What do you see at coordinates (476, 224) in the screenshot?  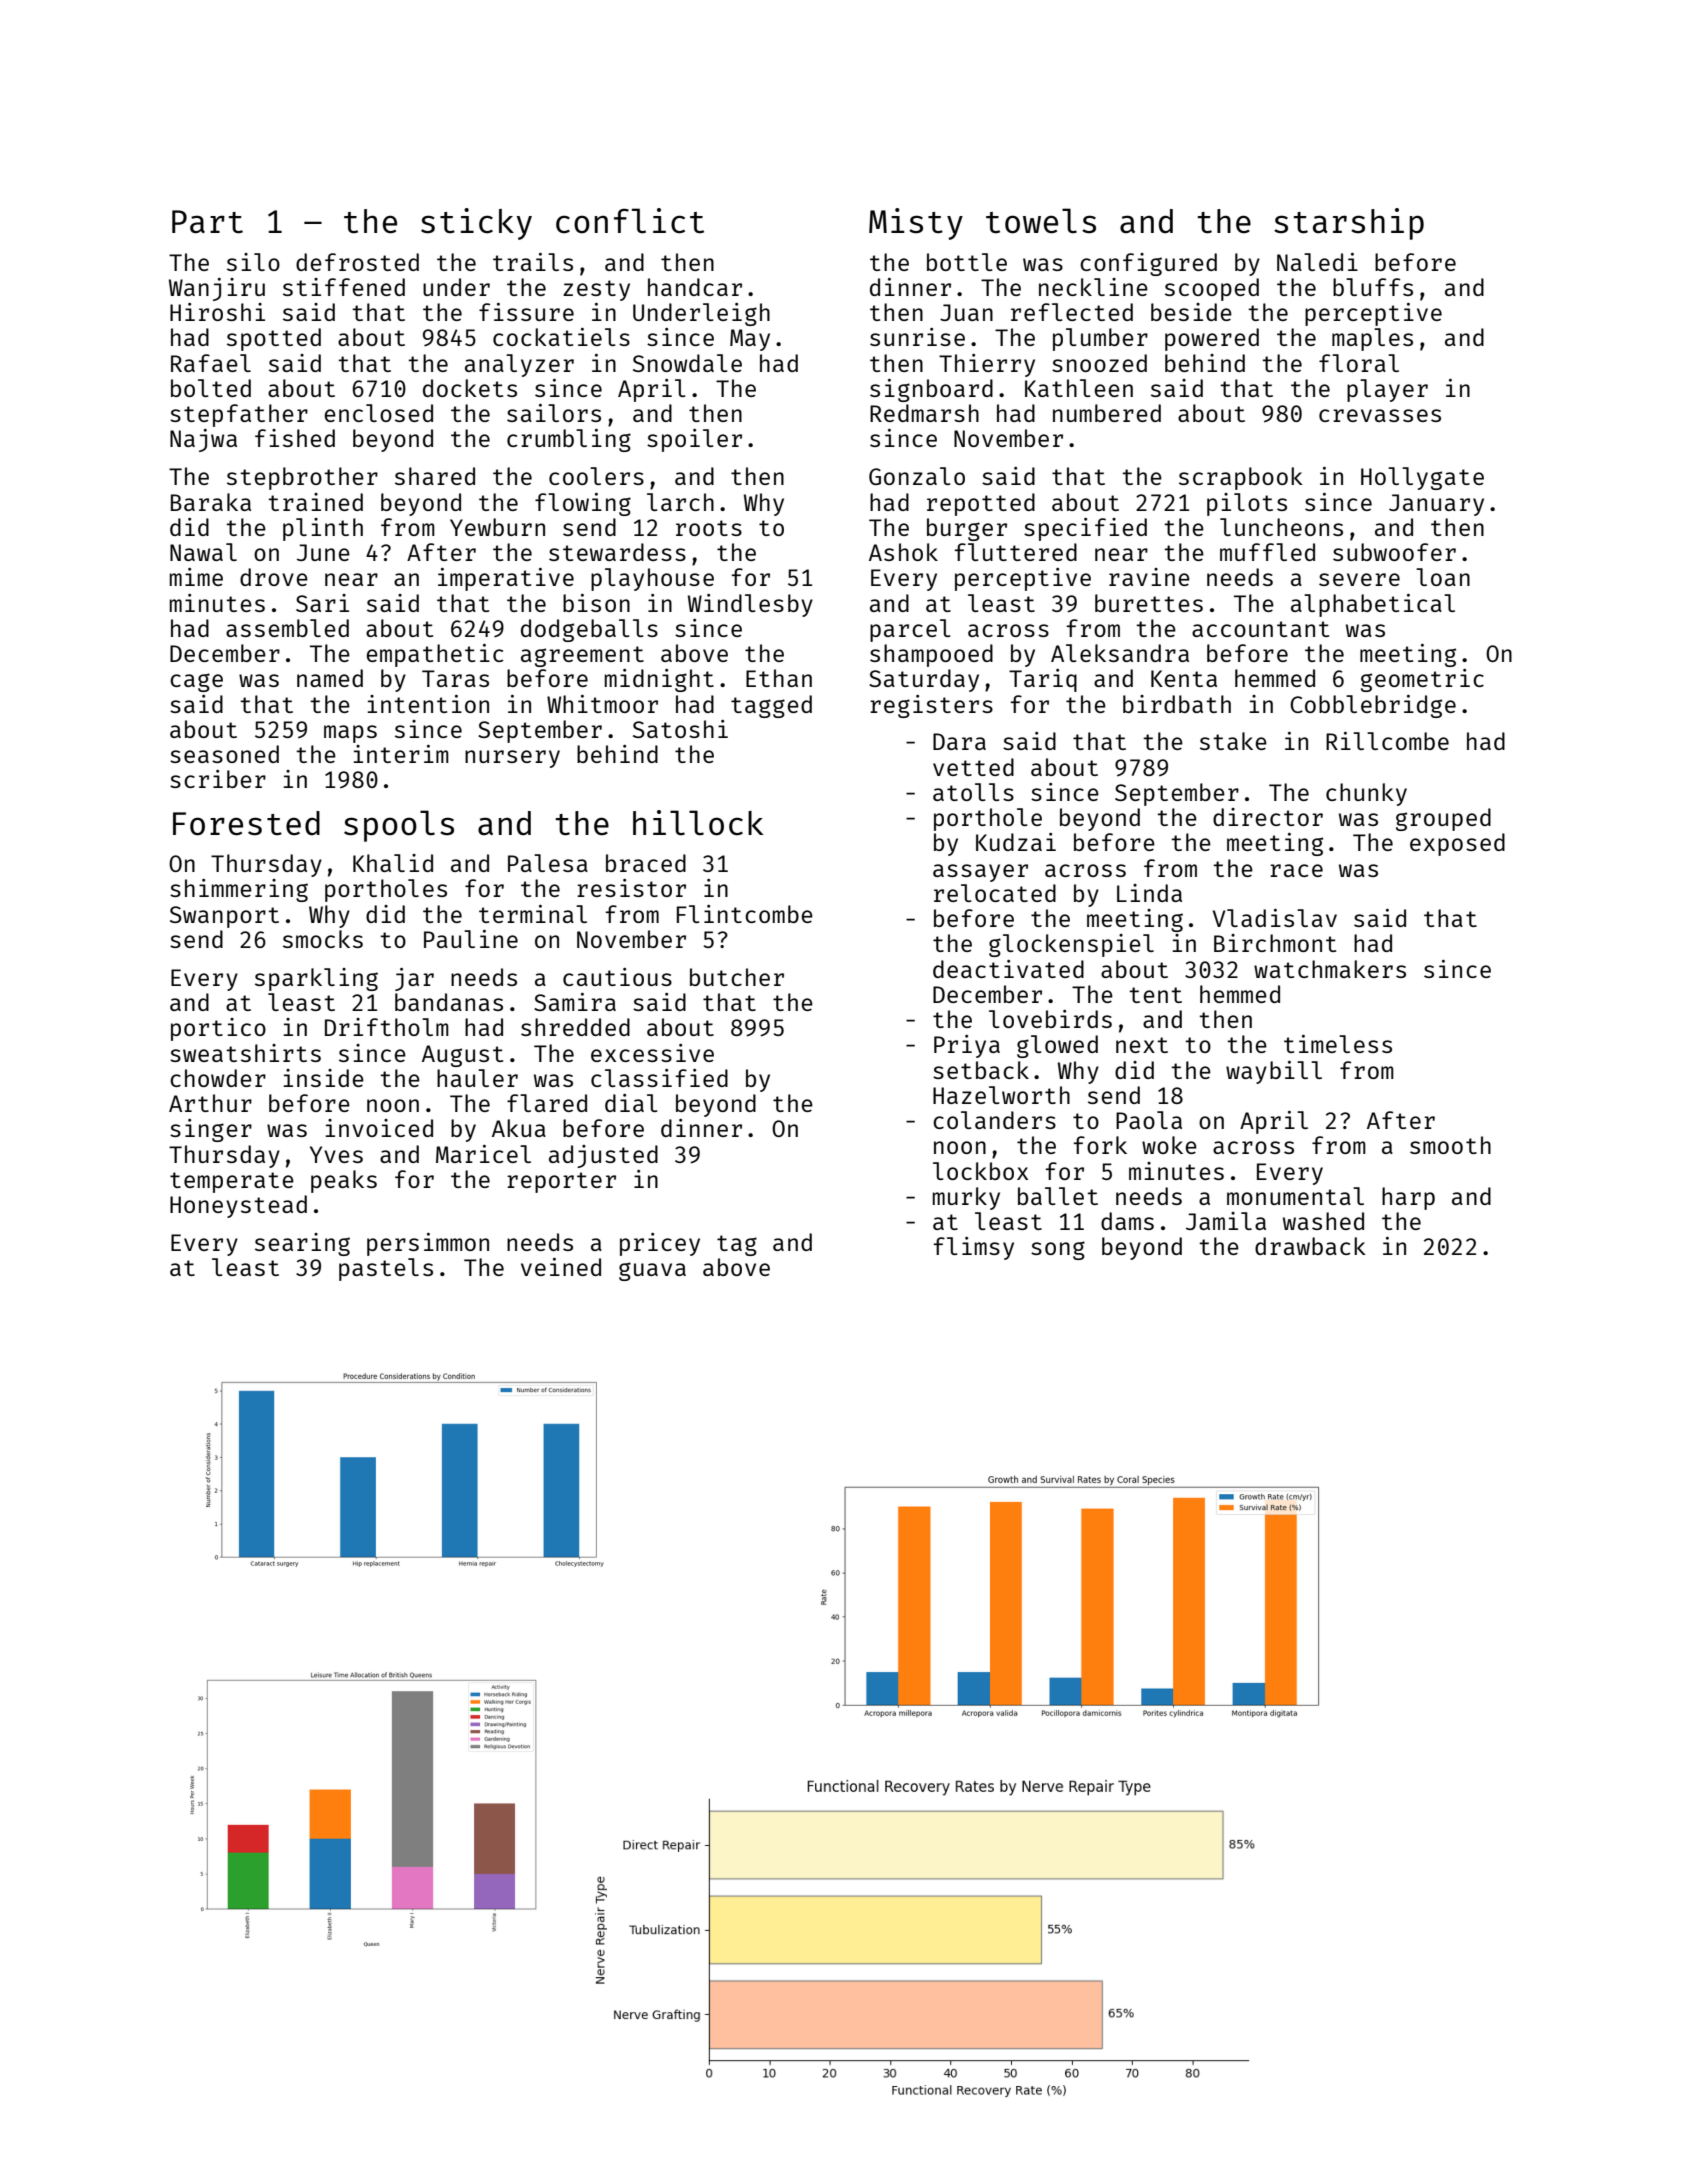 I see `sticky` at bounding box center [476, 224].
